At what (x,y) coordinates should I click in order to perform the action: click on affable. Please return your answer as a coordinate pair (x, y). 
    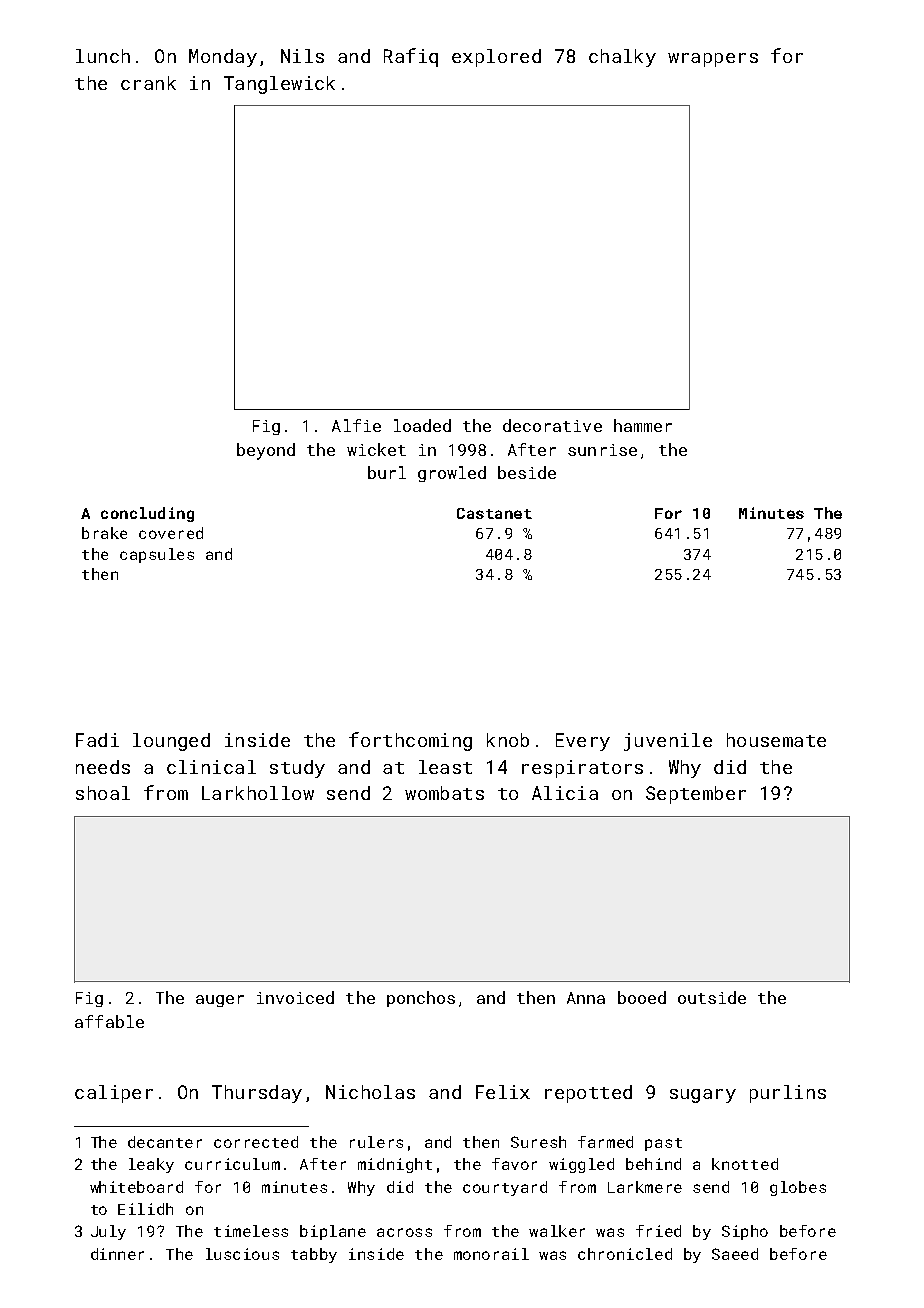
    Looking at the image, I should click on (109, 1021).
